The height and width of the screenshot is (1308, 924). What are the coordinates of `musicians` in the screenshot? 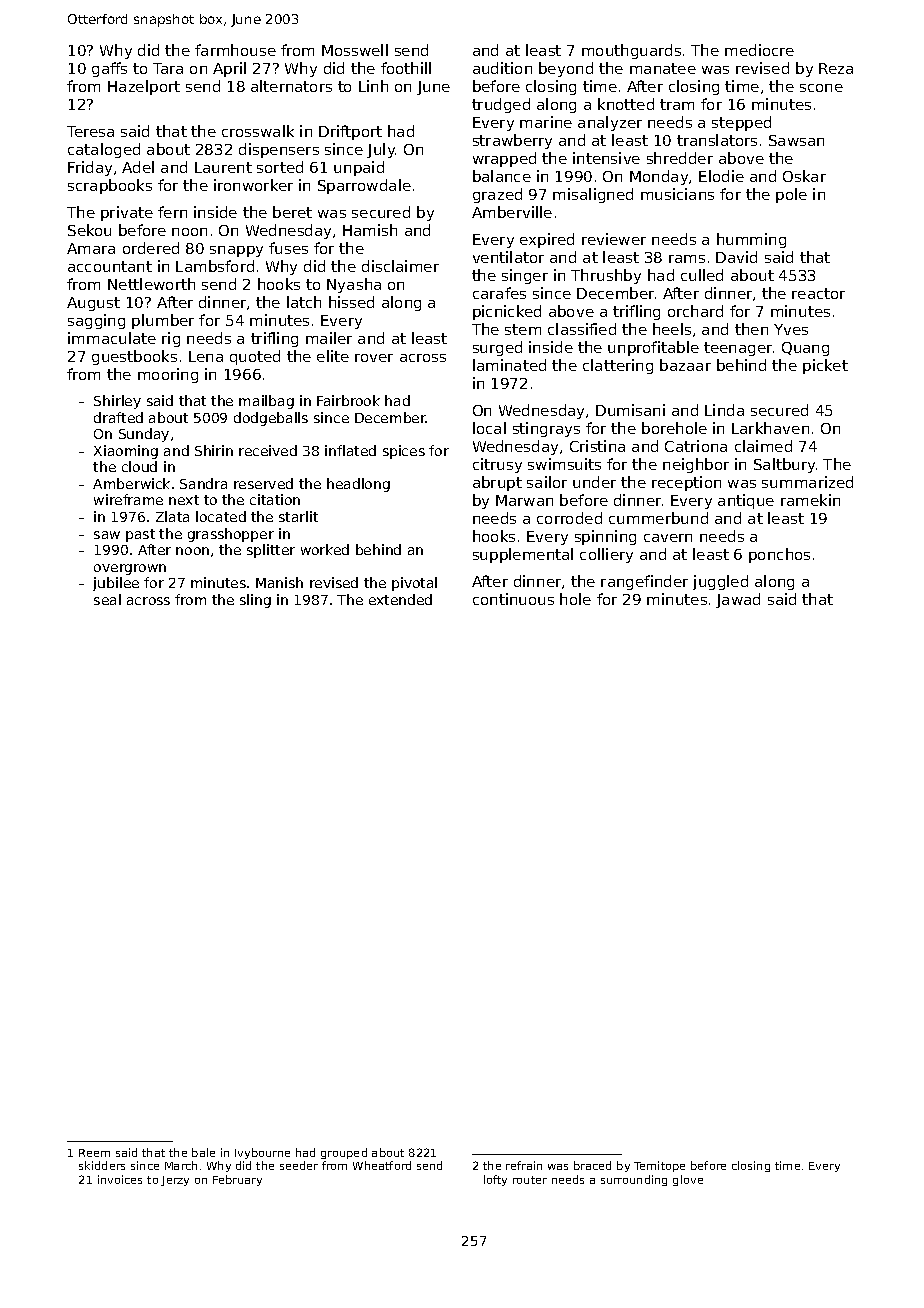 It's located at (677, 194).
